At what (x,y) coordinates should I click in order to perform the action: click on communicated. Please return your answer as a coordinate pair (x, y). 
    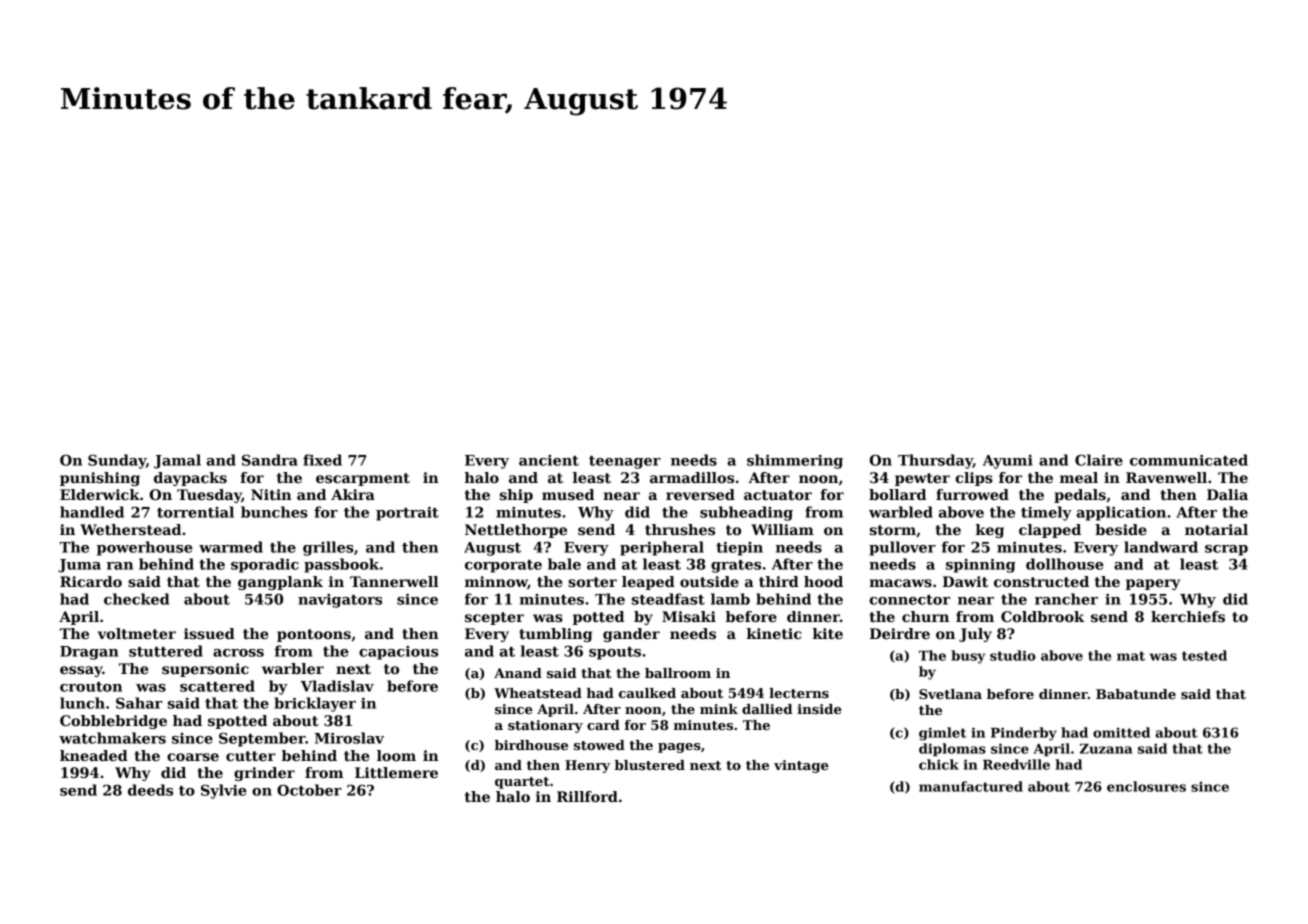
    Looking at the image, I should click on (1189, 460).
